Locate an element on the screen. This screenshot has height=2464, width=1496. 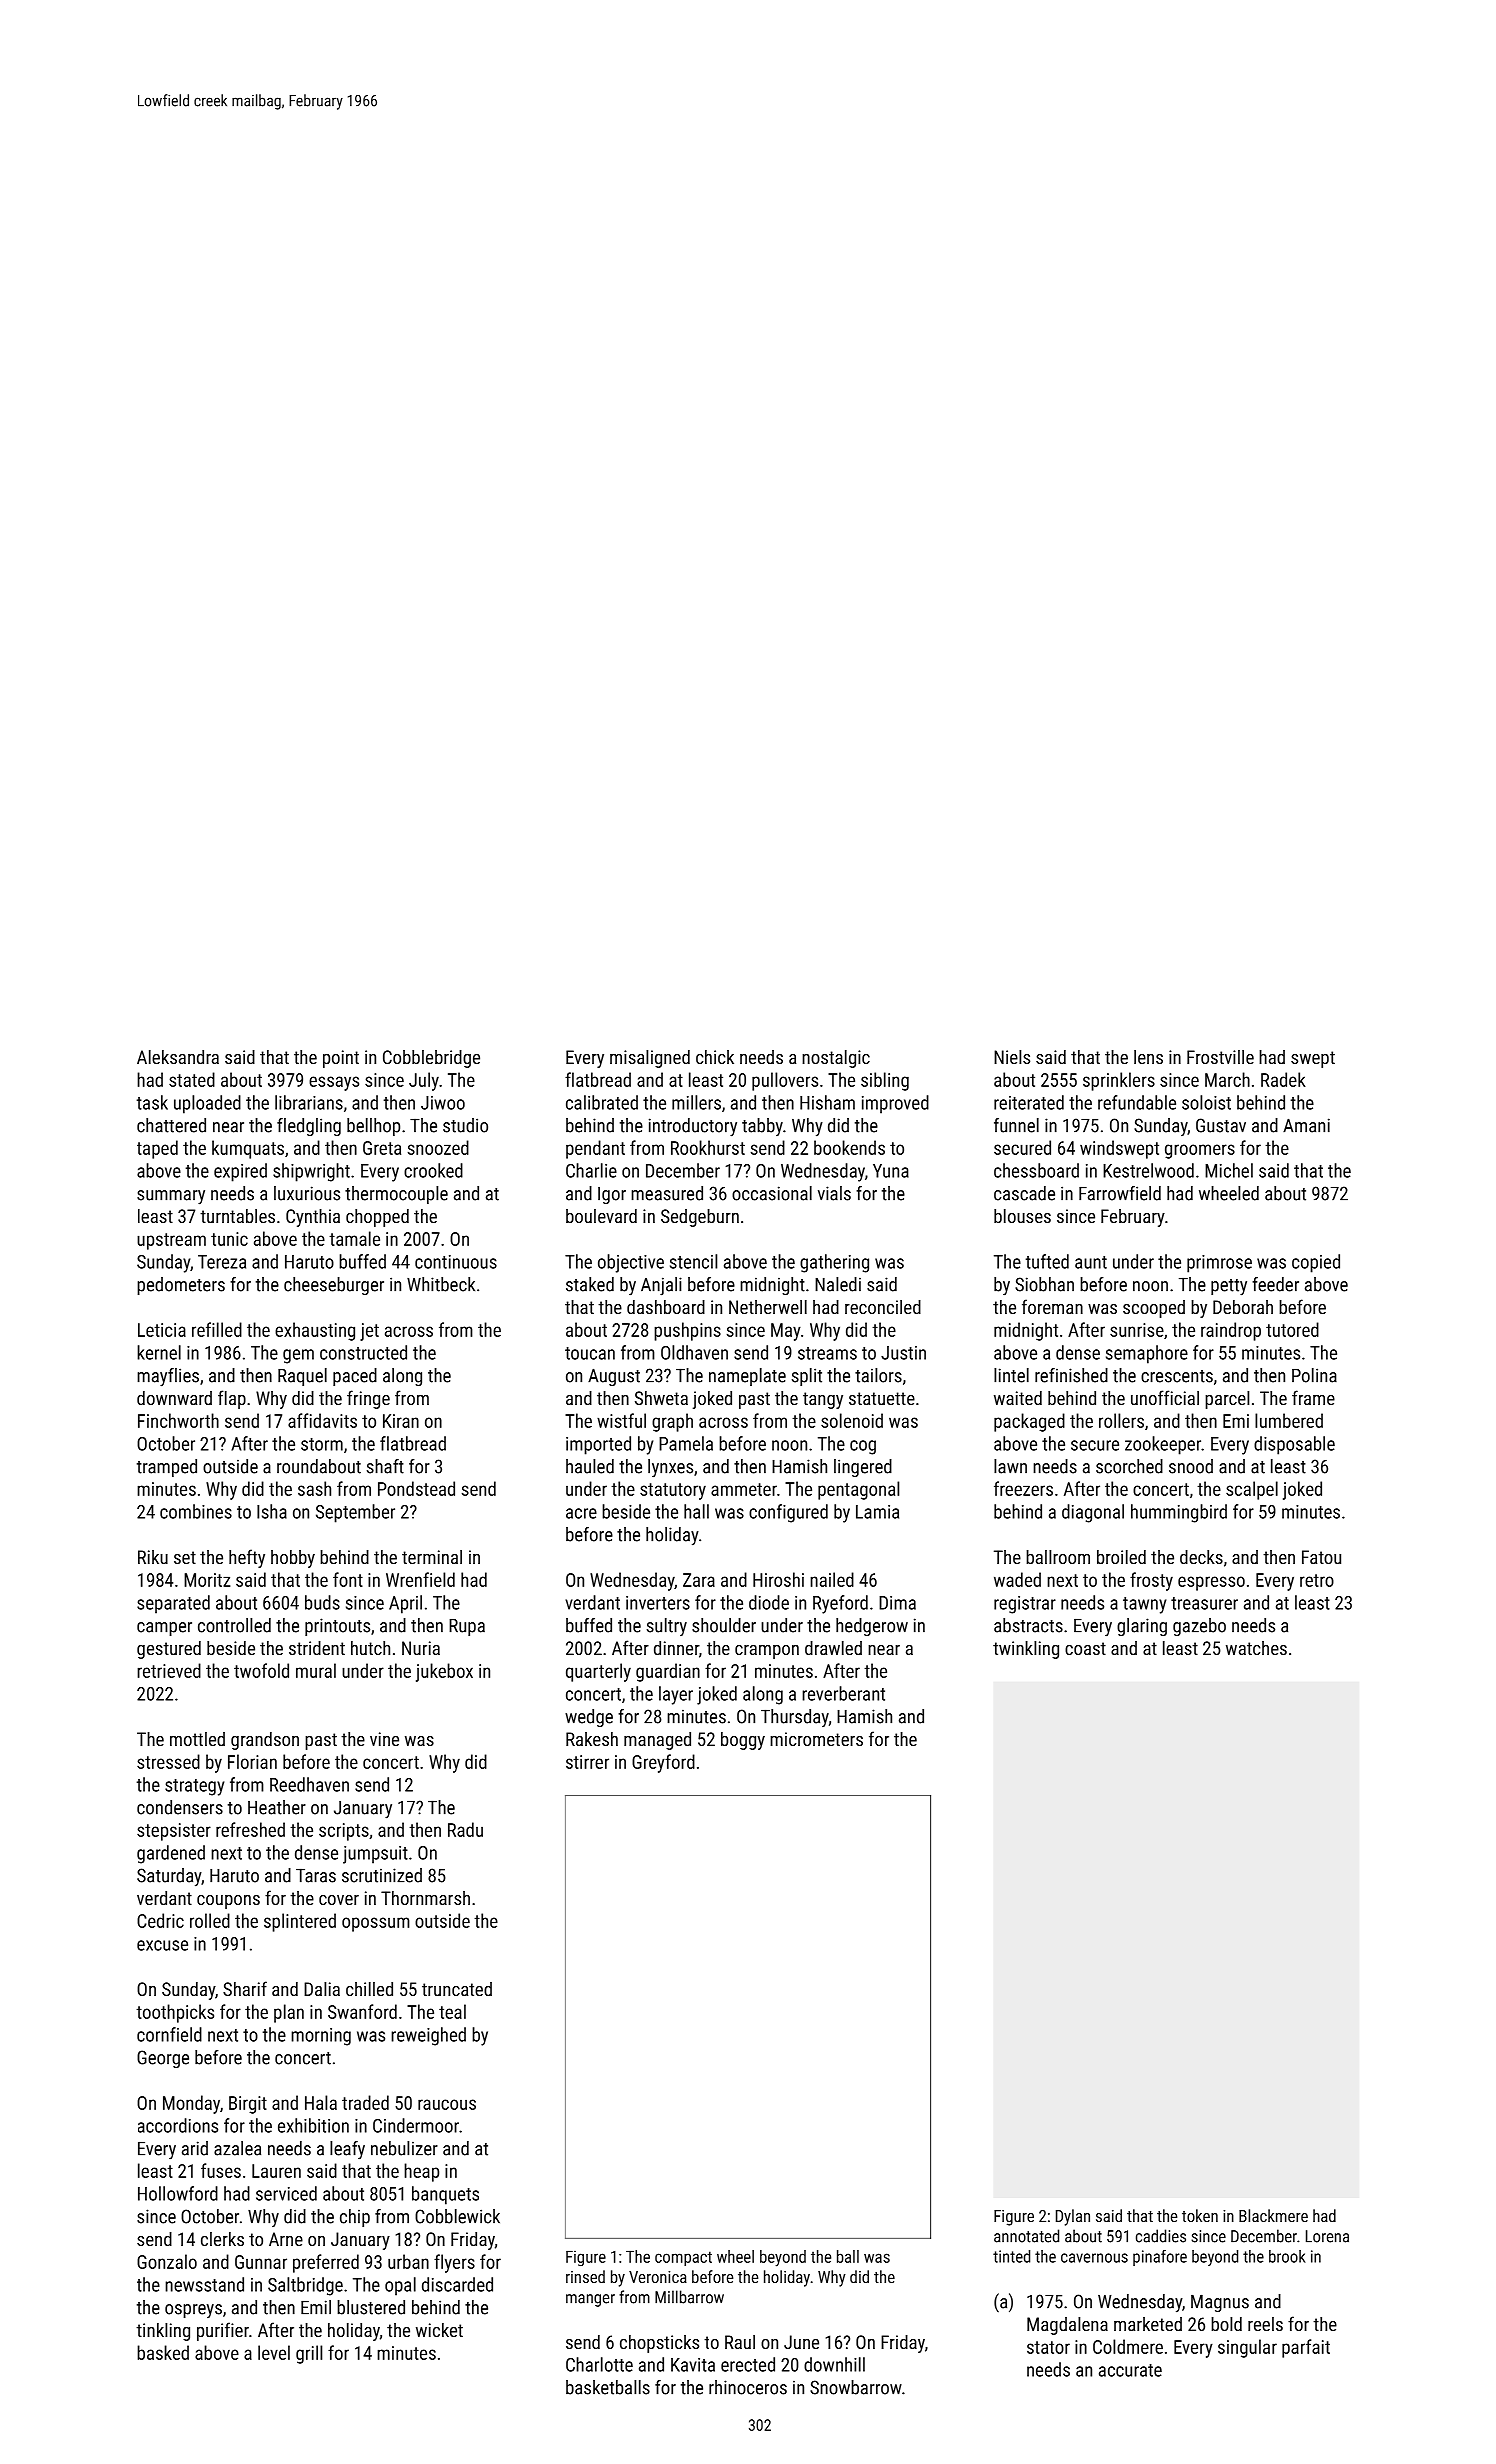
Charlotte is located at coordinates (599, 2364).
